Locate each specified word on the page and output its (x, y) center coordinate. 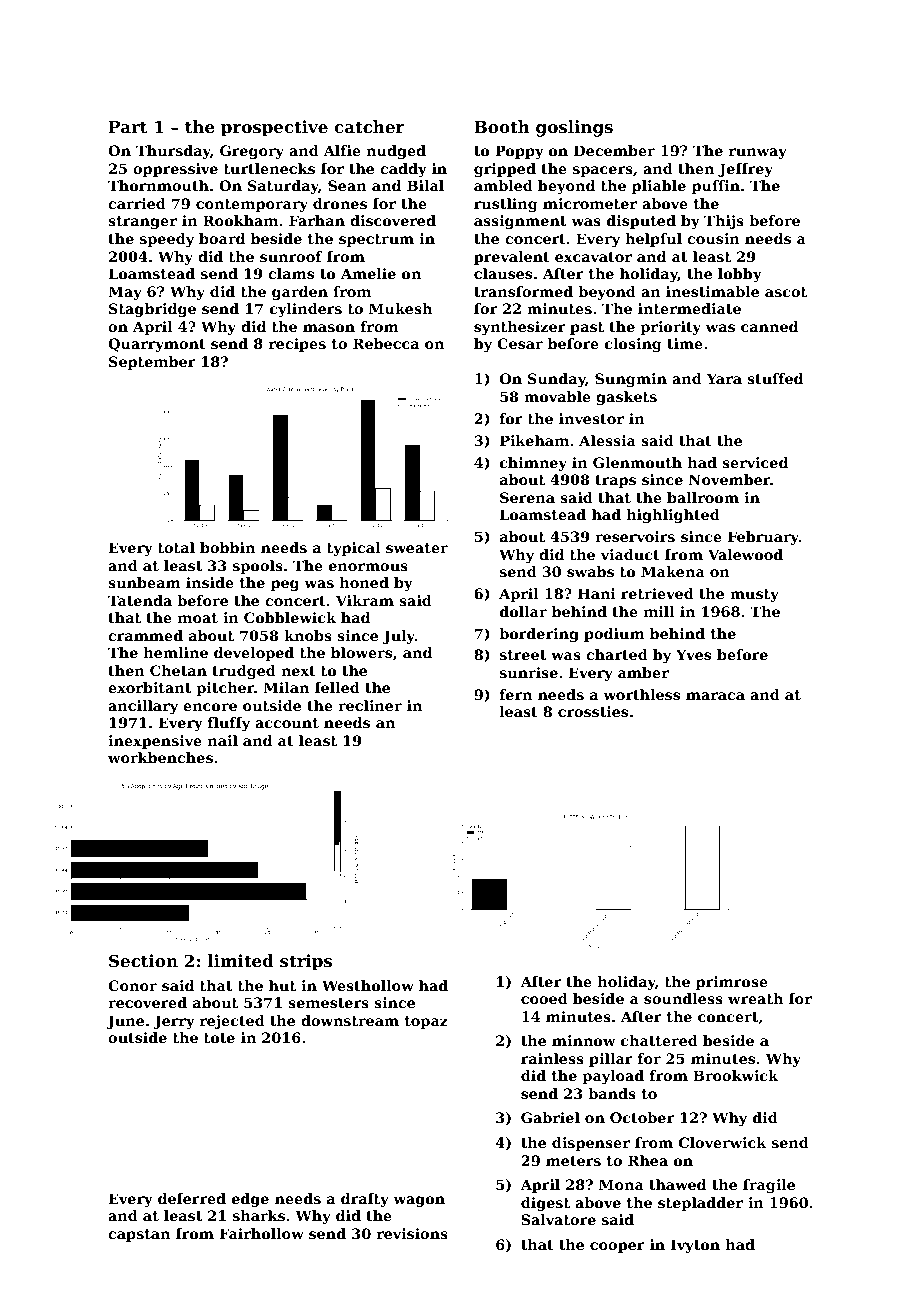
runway (758, 153)
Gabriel (550, 1117)
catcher (369, 126)
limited (241, 960)
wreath (755, 998)
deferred (192, 1198)
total (176, 547)
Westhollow (368, 985)
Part (128, 127)
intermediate (689, 308)
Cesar (520, 343)
